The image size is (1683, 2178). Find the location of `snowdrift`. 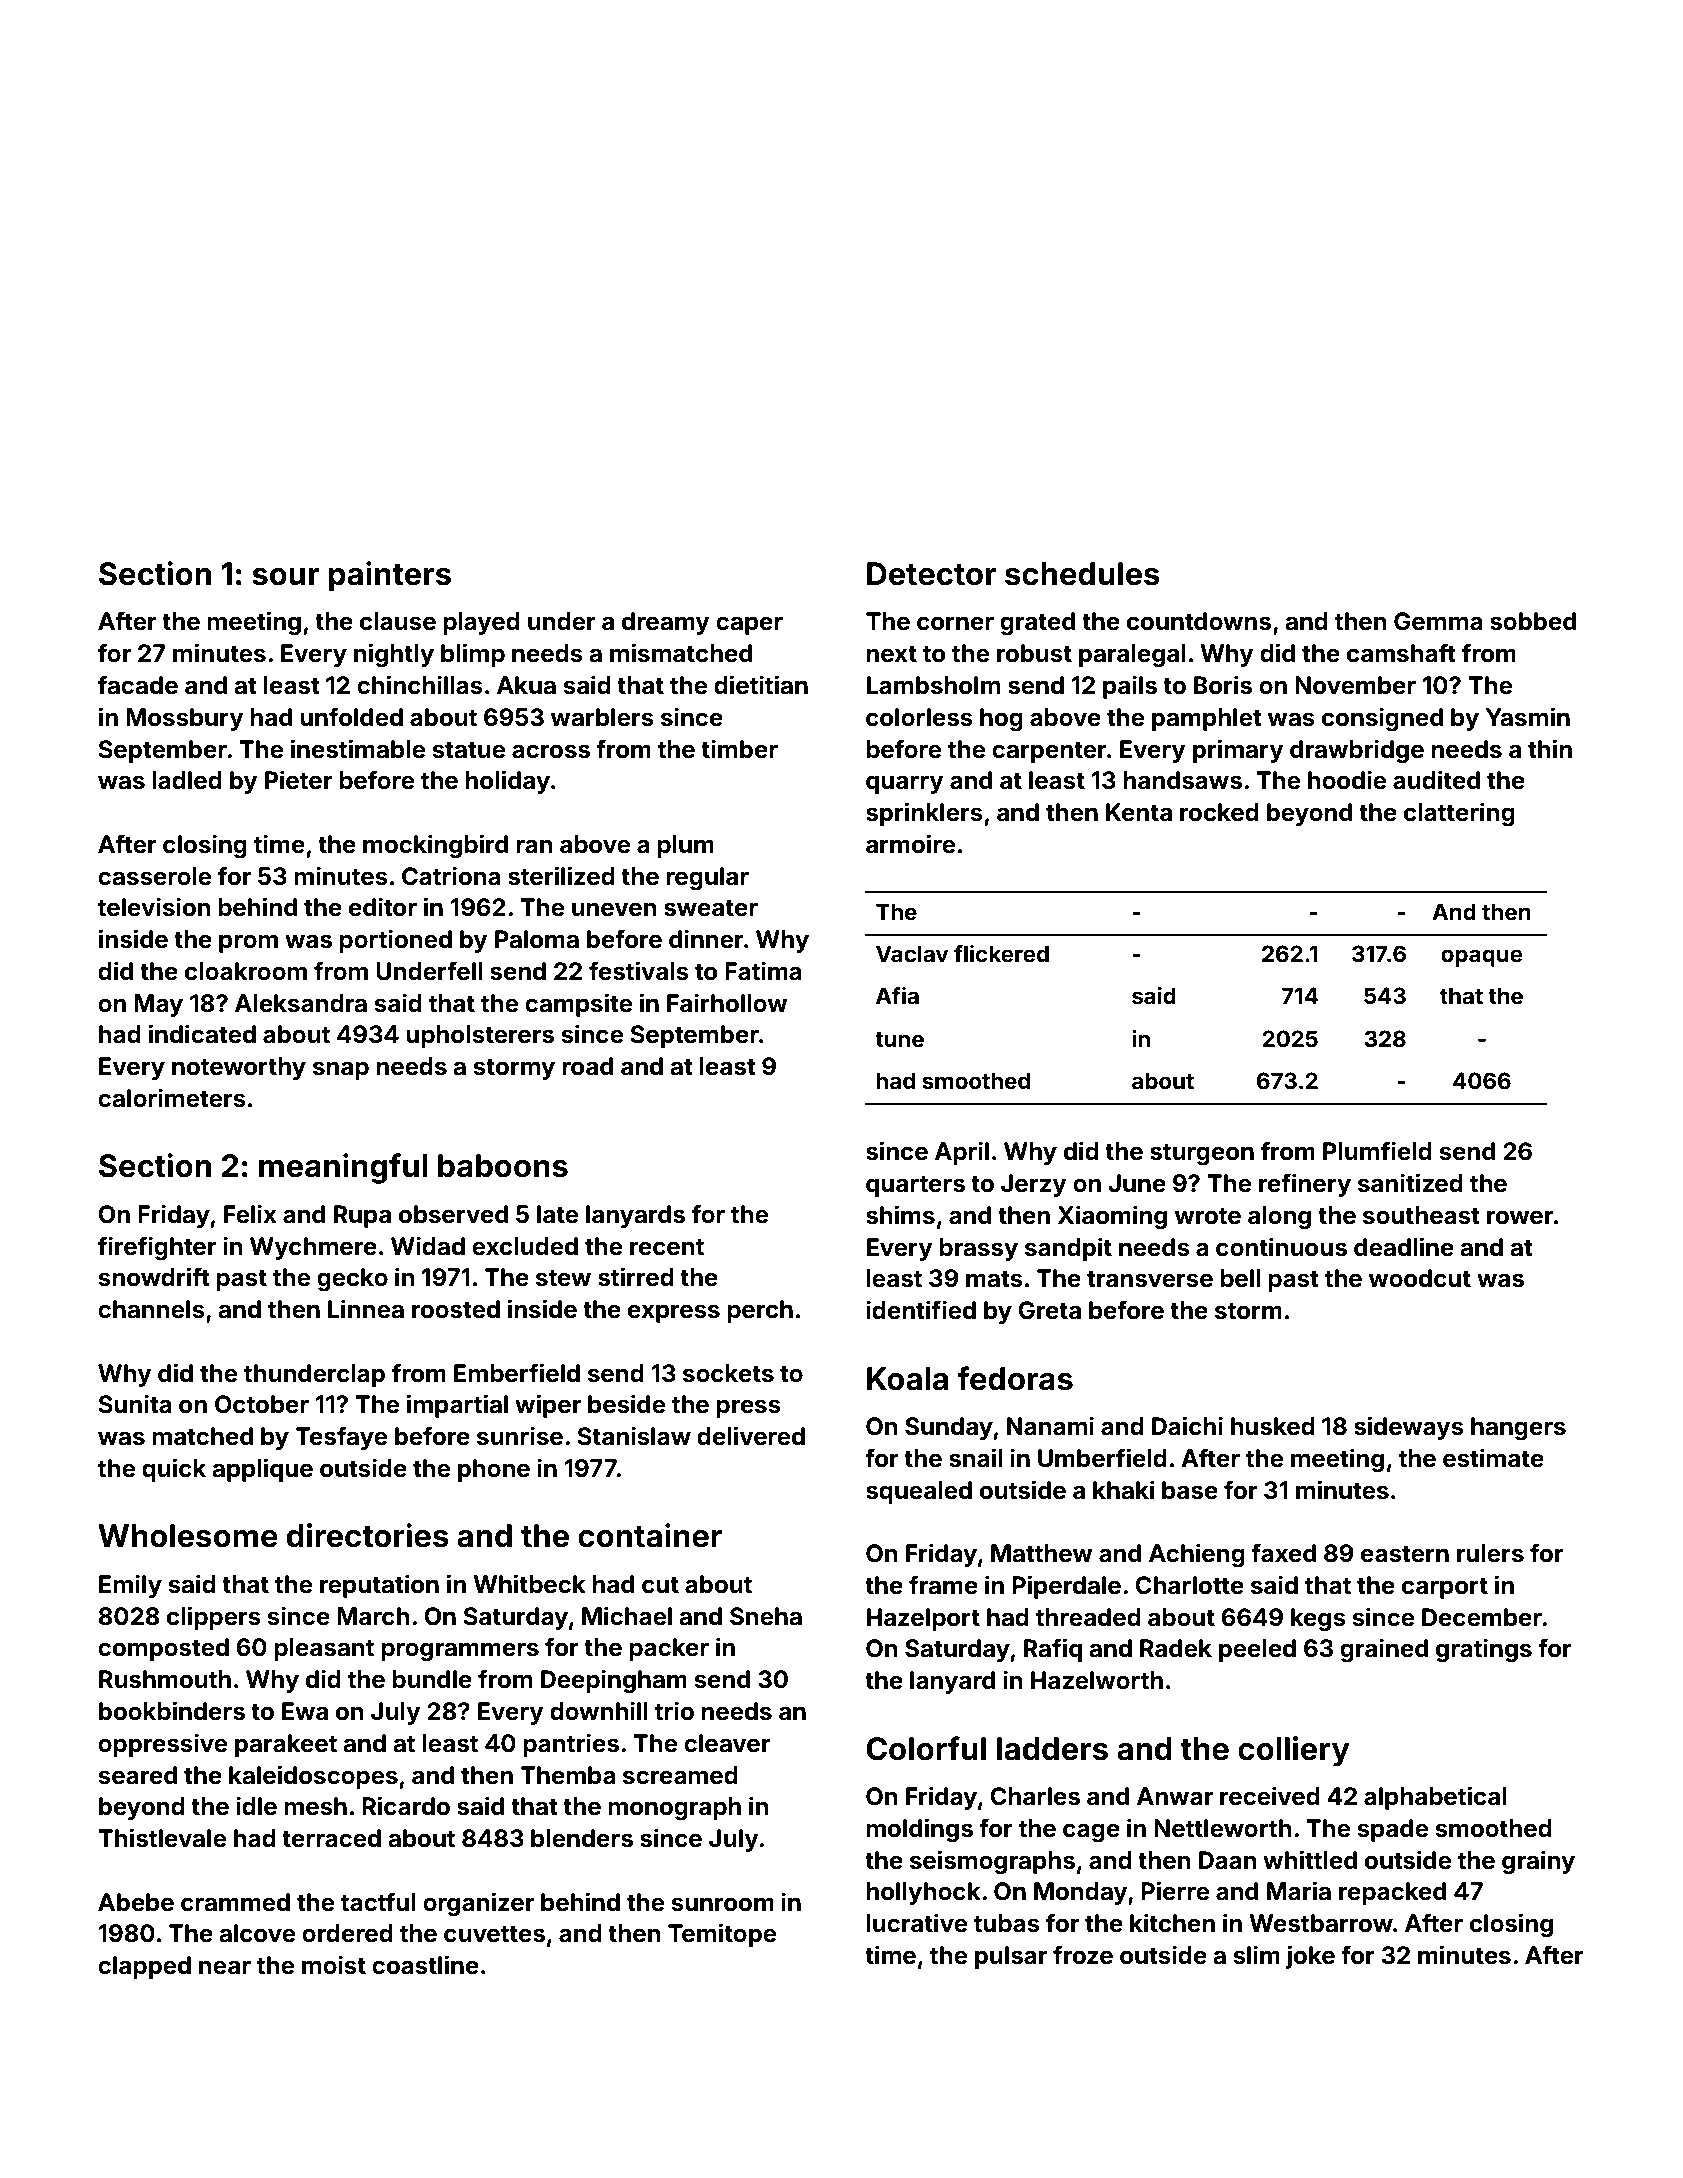

snowdrift is located at coordinates (154, 1277).
